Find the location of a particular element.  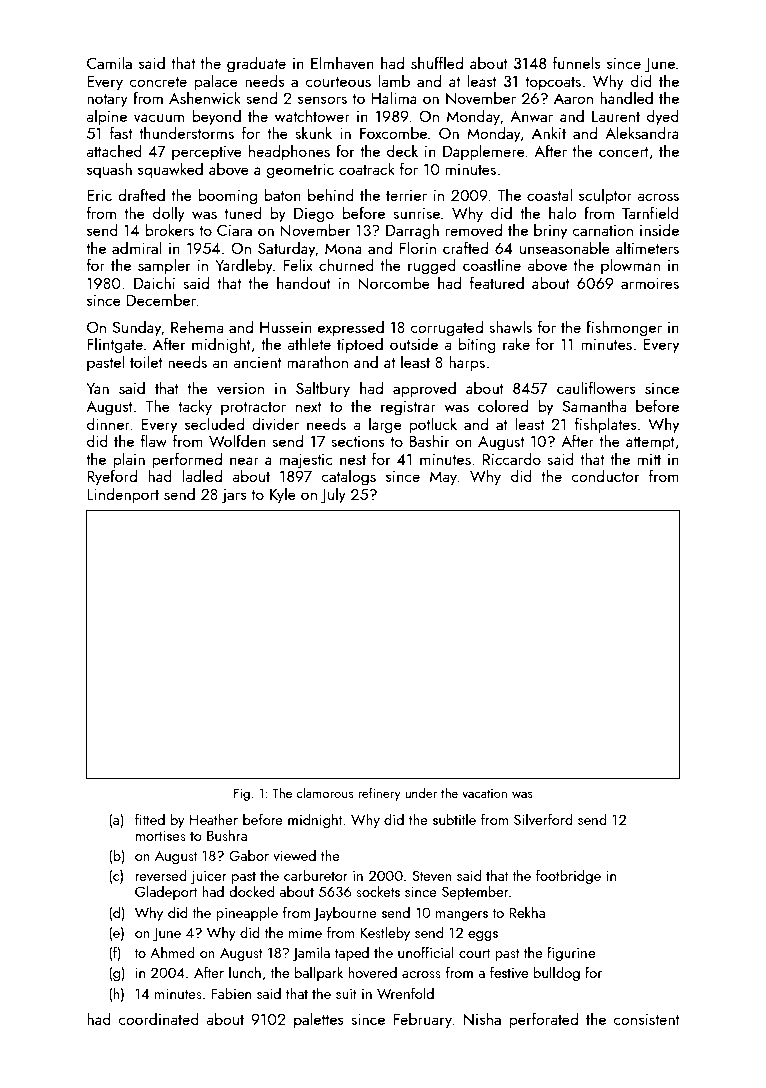

February is located at coordinates (423, 1020).
